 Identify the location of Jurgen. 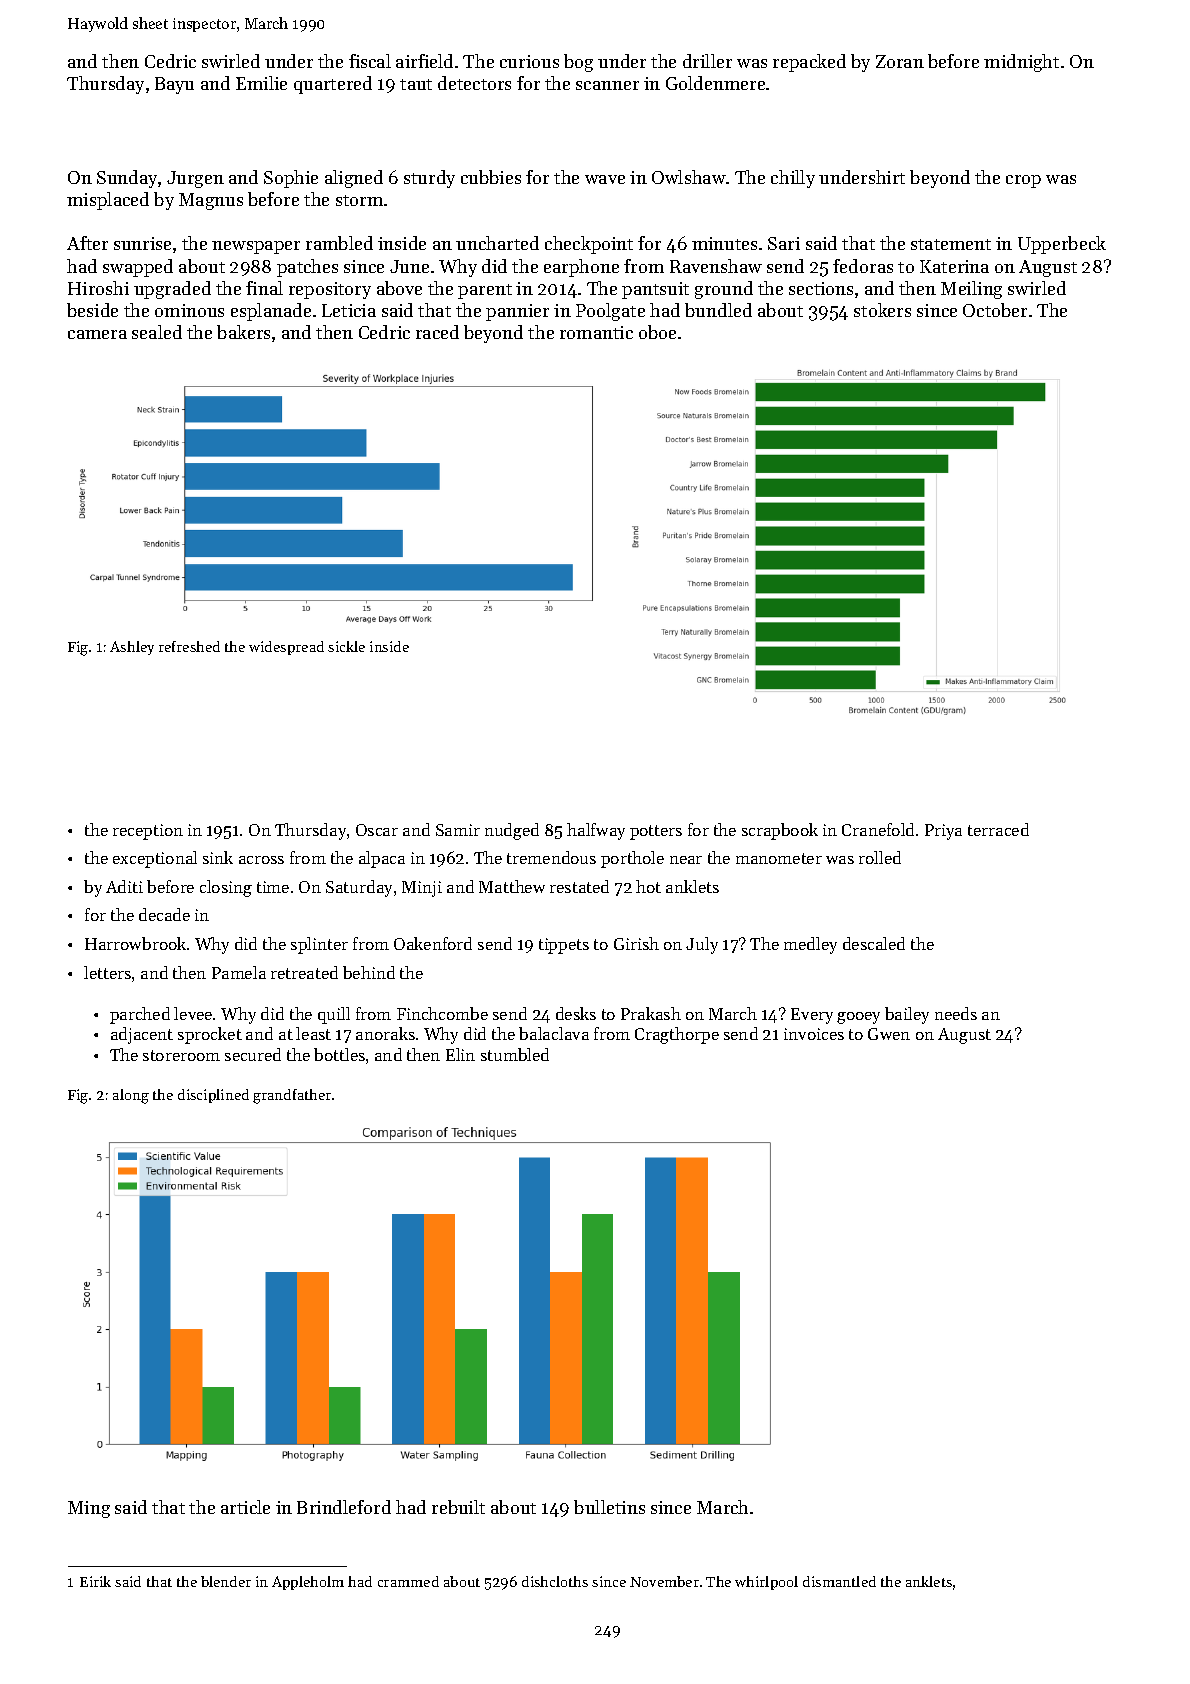
(195, 179).
